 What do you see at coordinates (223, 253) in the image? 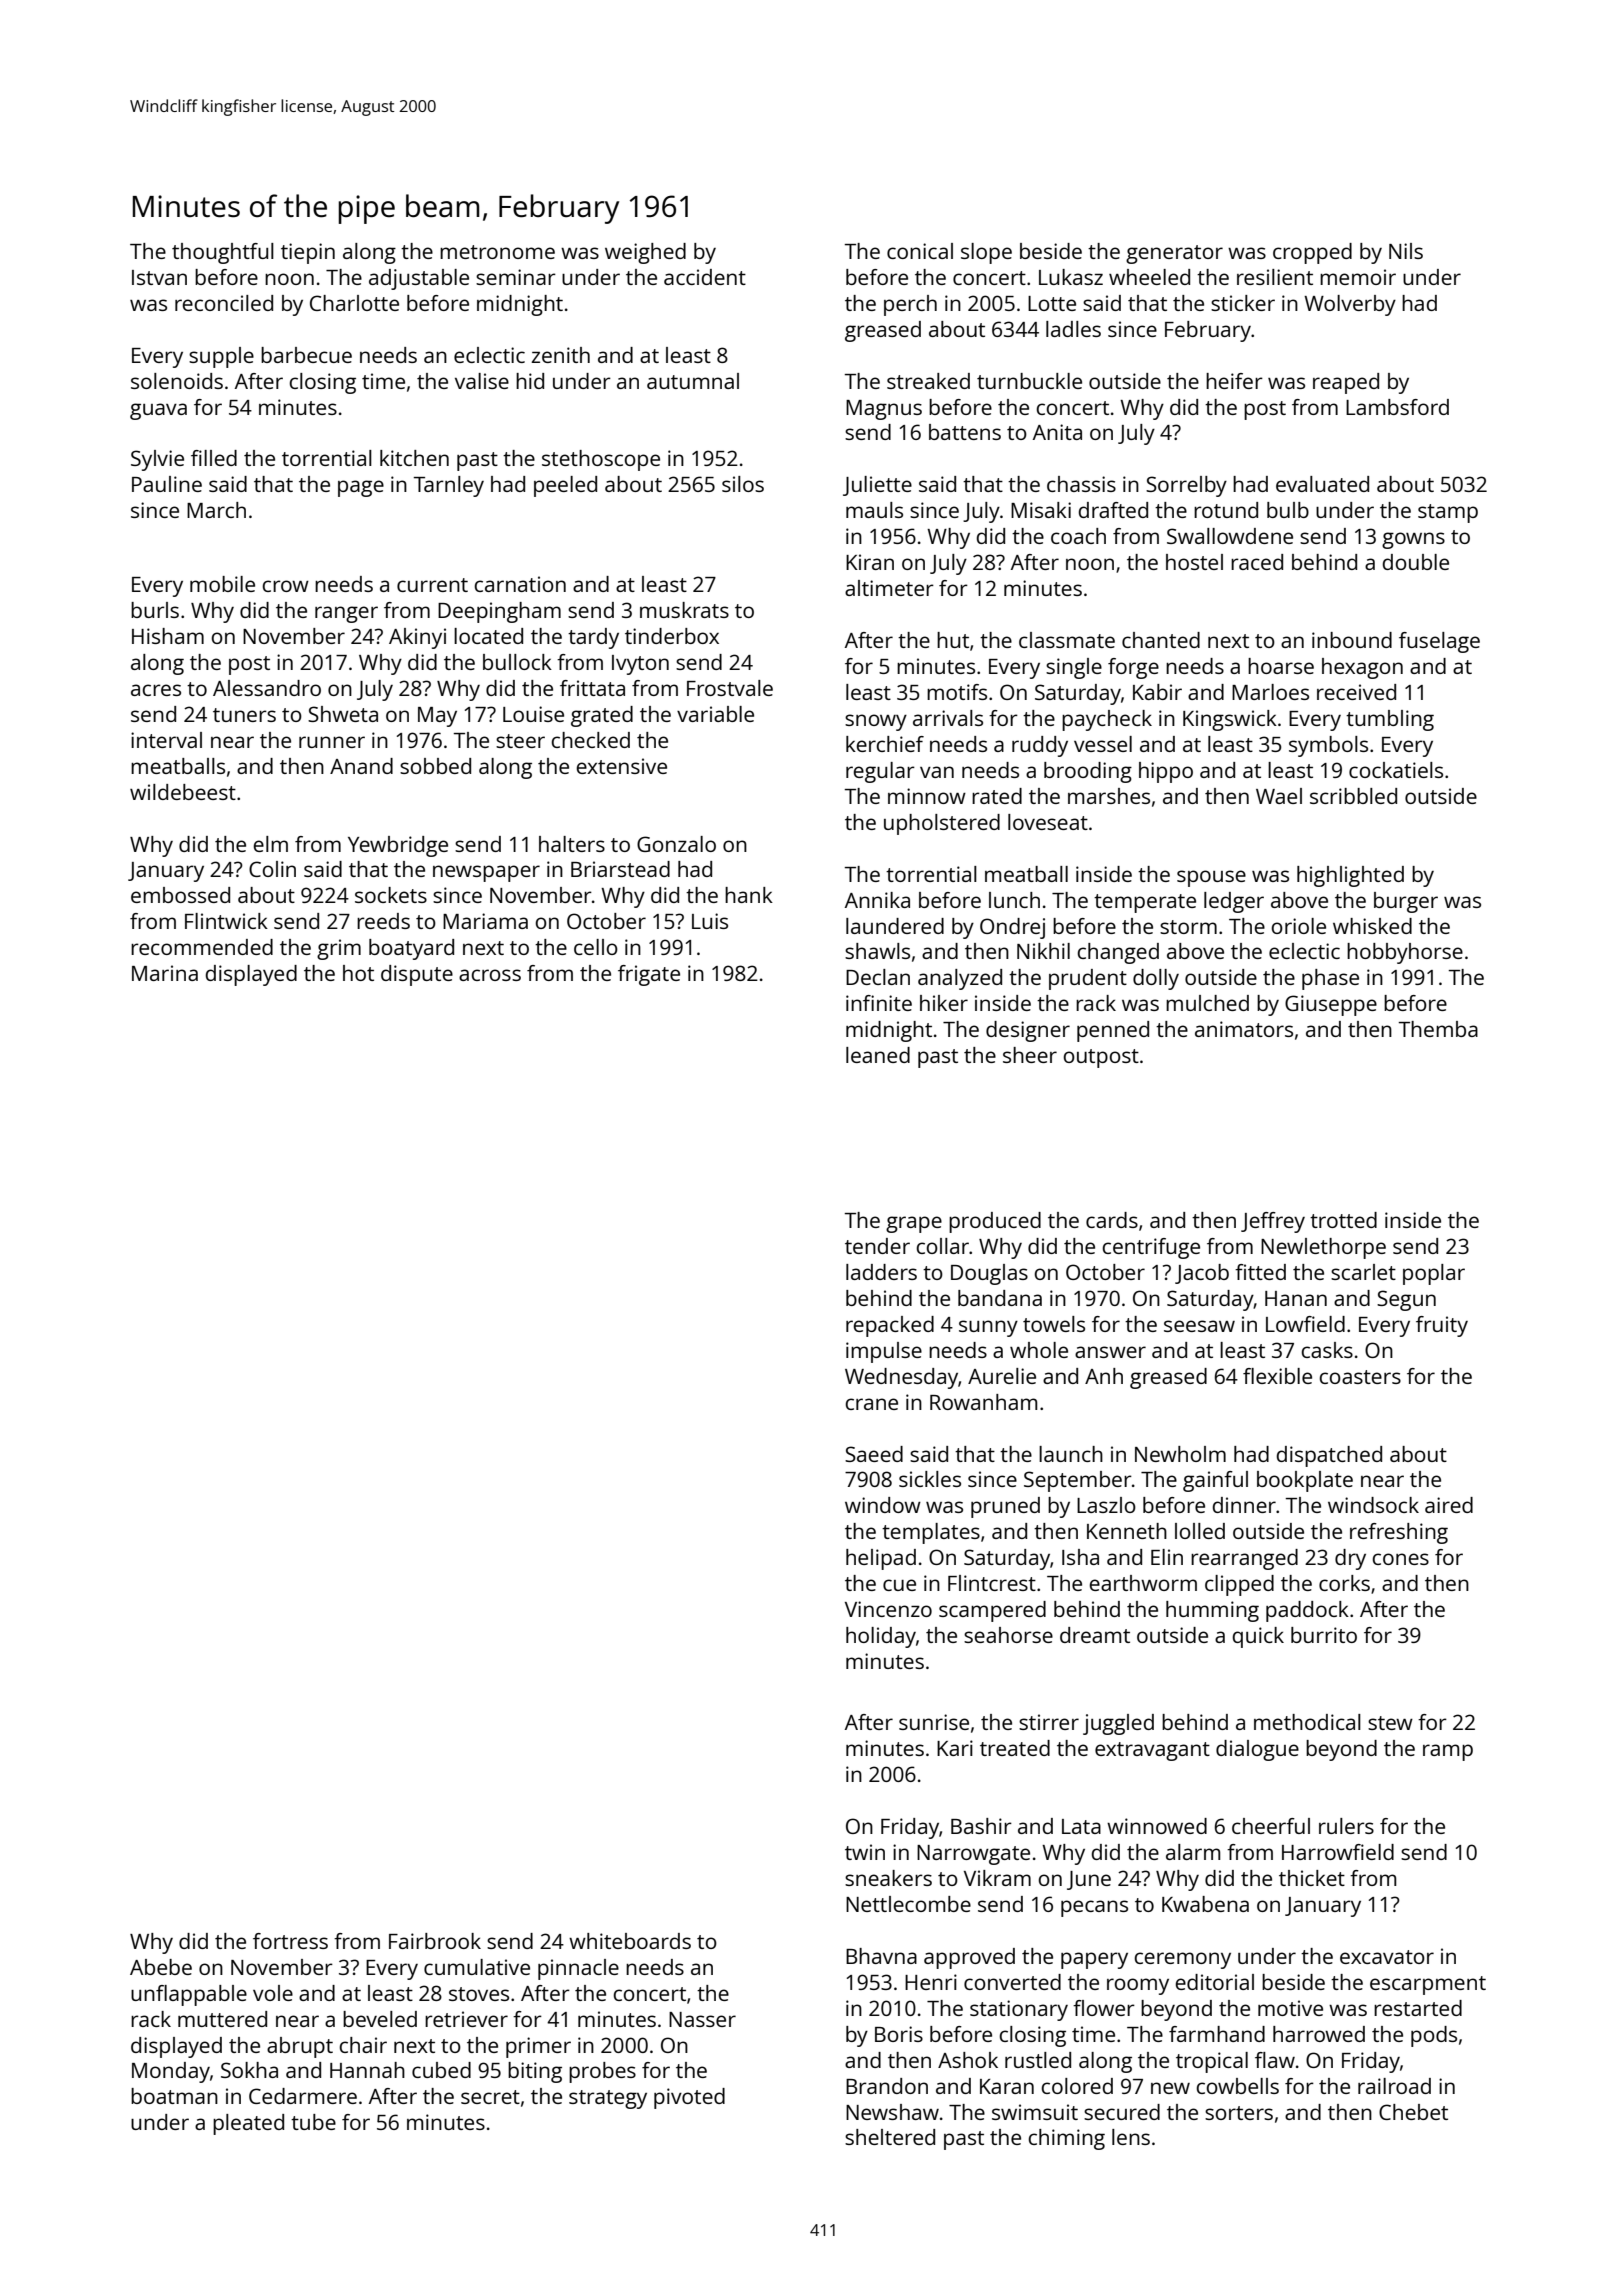
I see `thoughtful` at bounding box center [223, 253].
